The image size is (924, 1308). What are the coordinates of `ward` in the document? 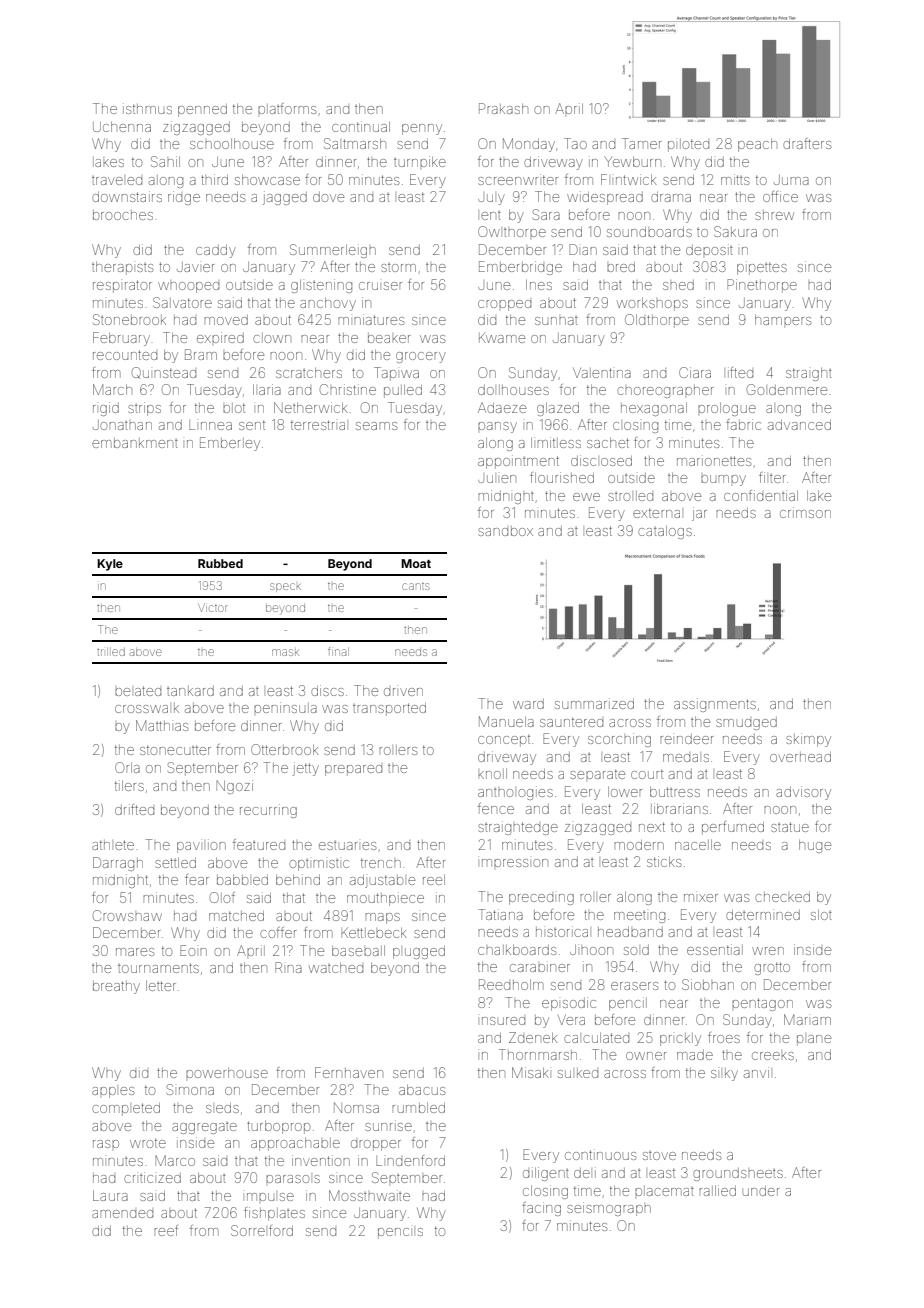 It's located at (528, 704).
